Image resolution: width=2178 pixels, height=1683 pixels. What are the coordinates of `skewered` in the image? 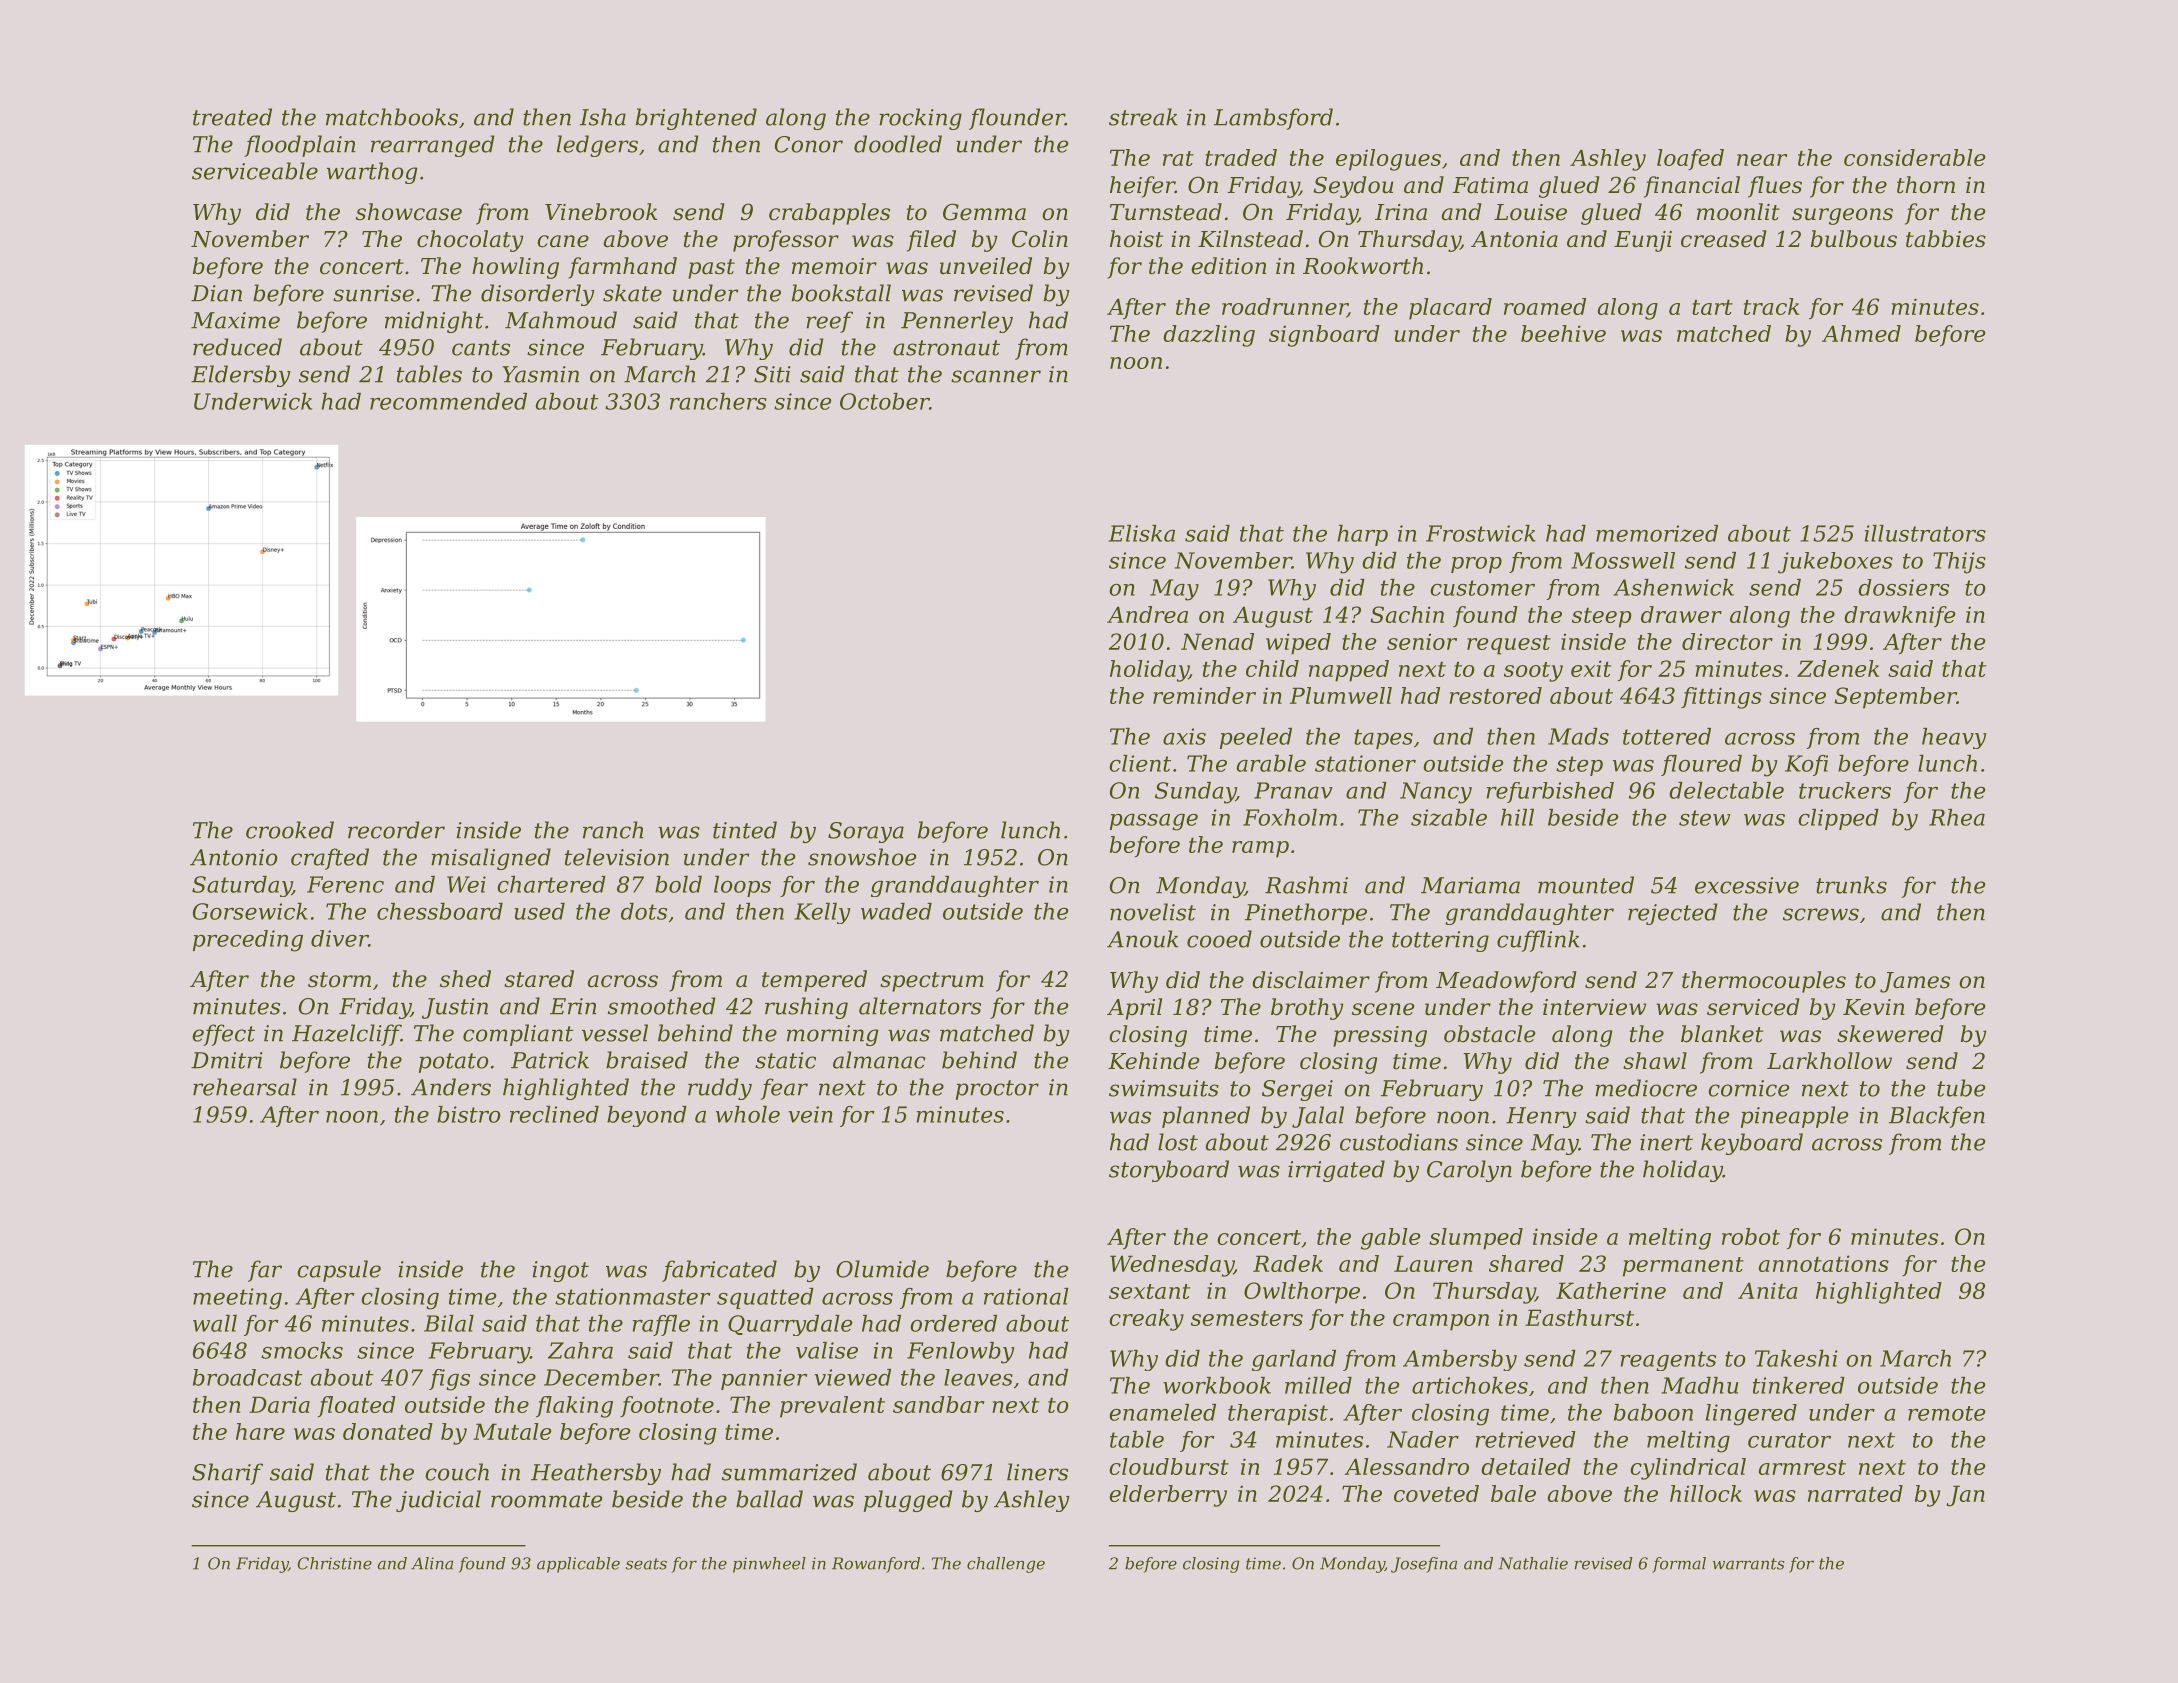 It's located at (1890, 1034).
